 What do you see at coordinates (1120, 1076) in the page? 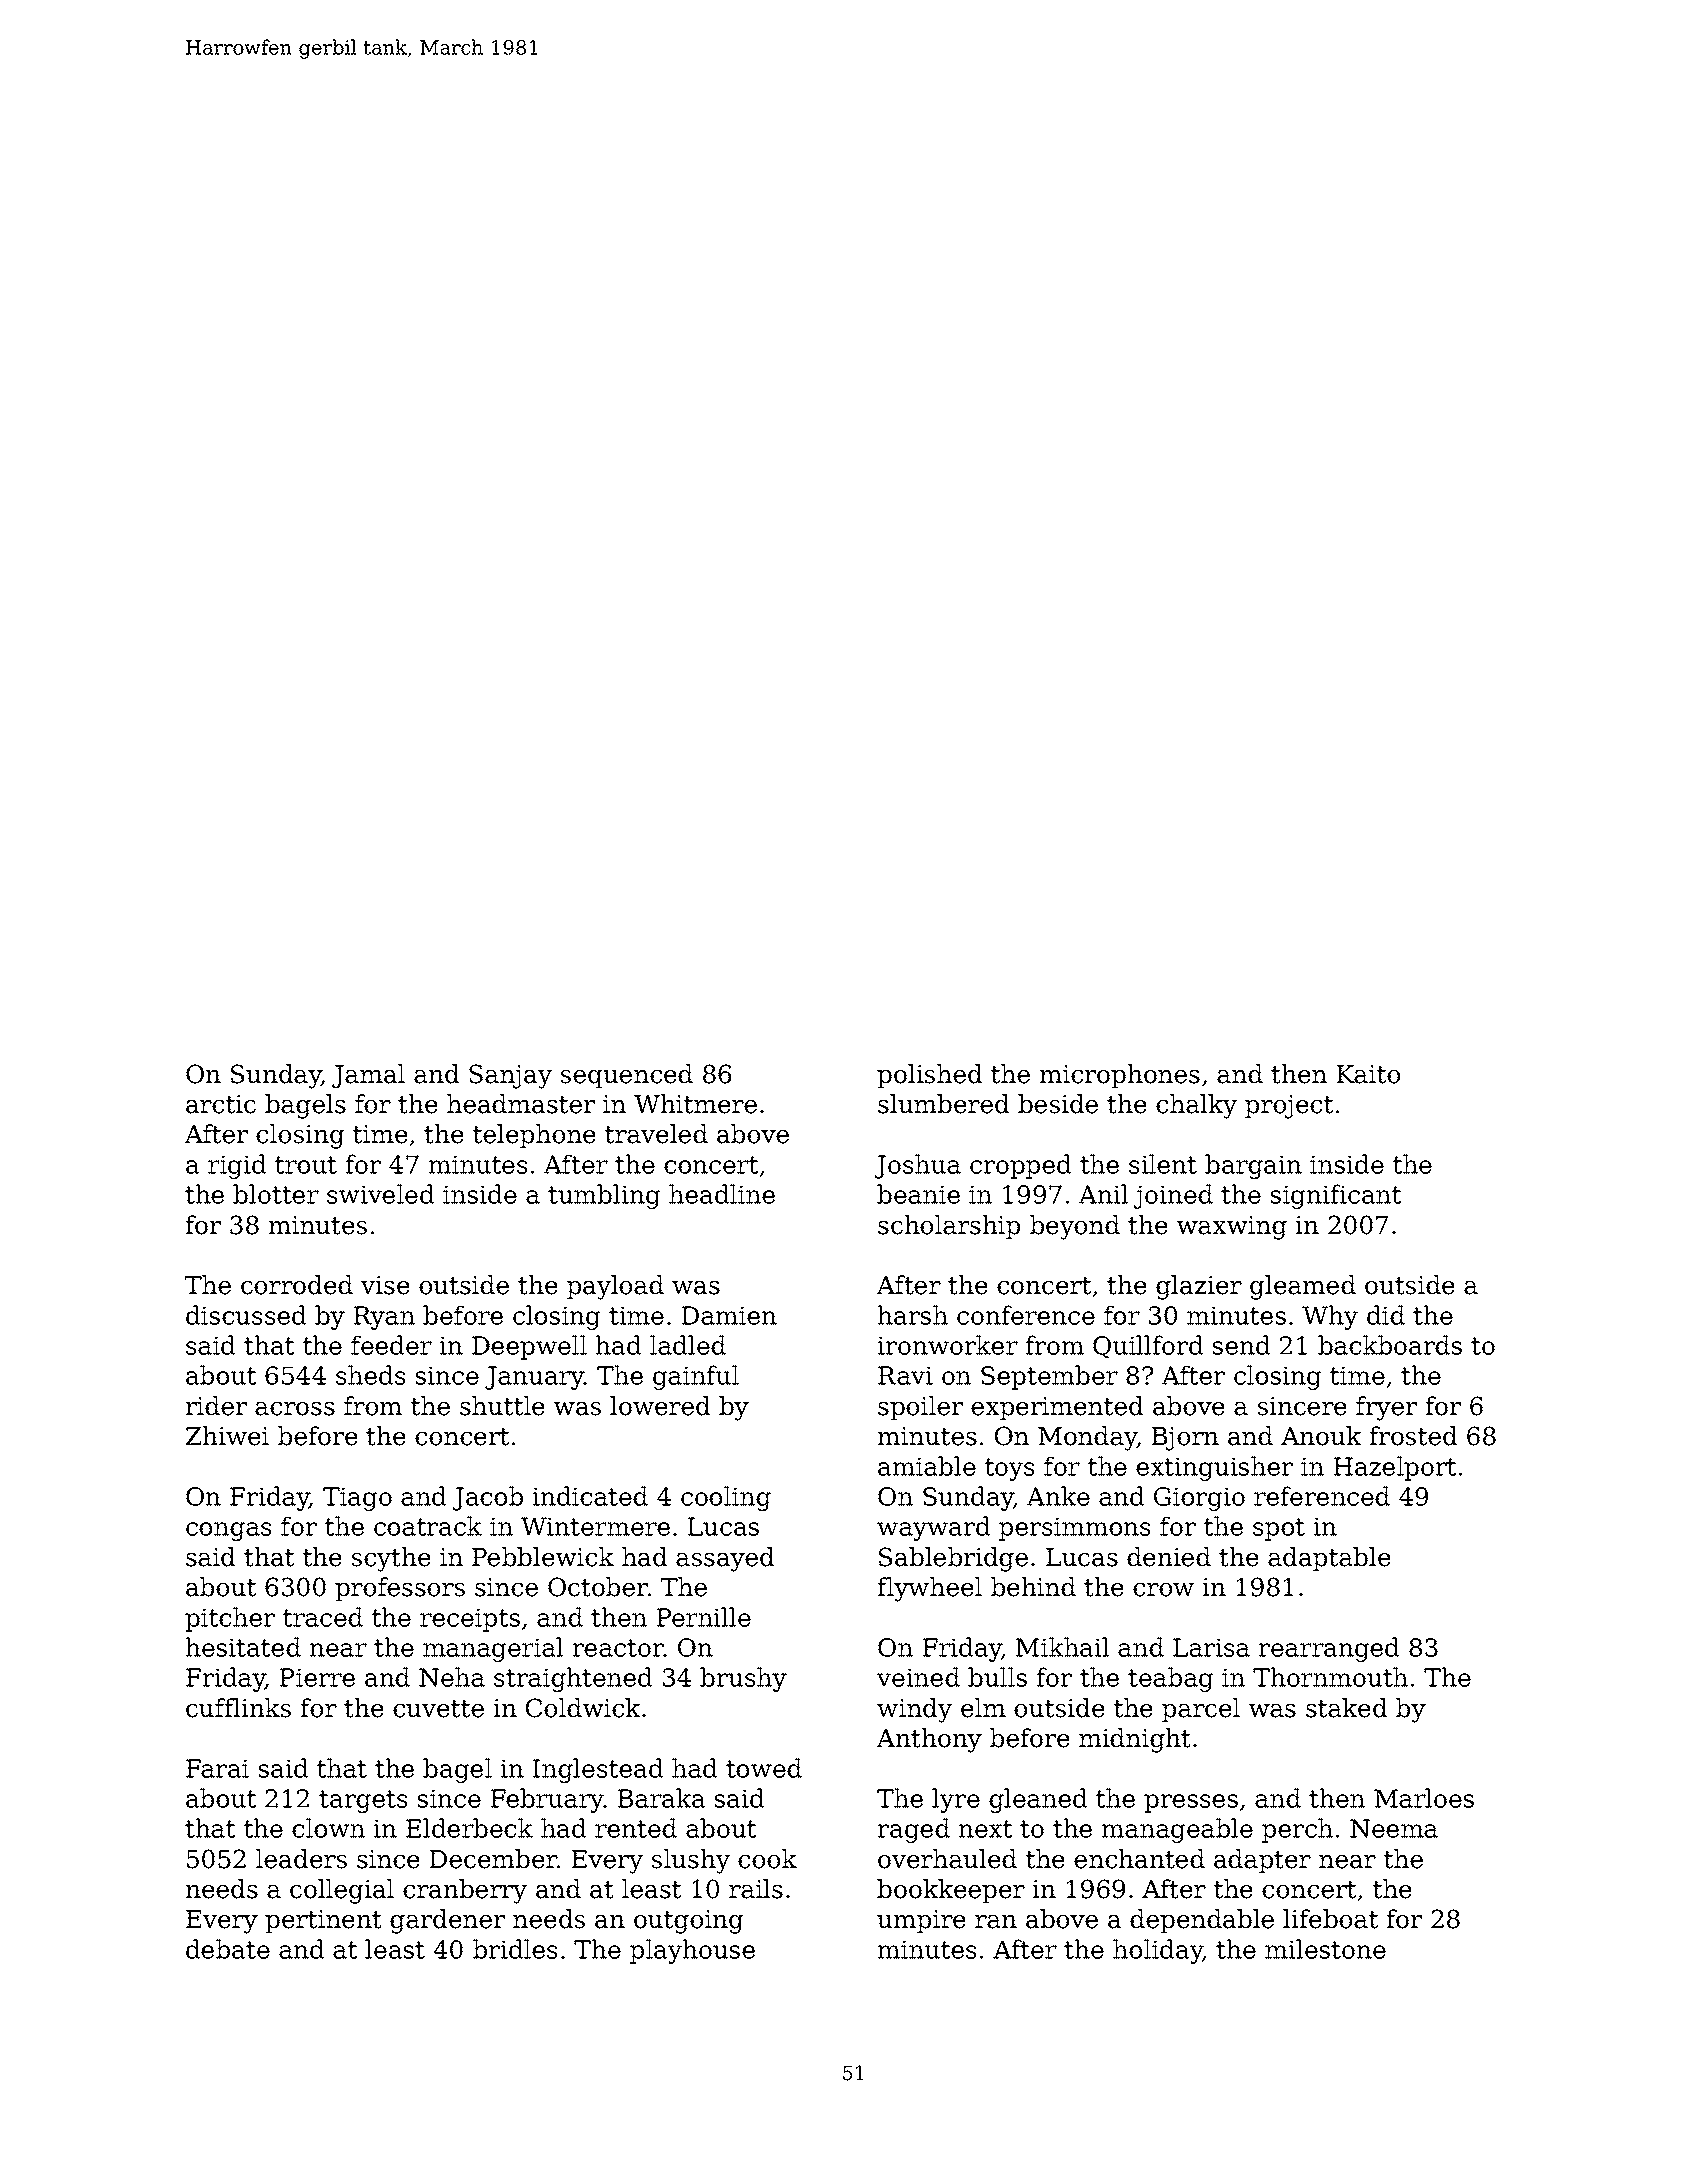
I see `microphones` at bounding box center [1120, 1076].
